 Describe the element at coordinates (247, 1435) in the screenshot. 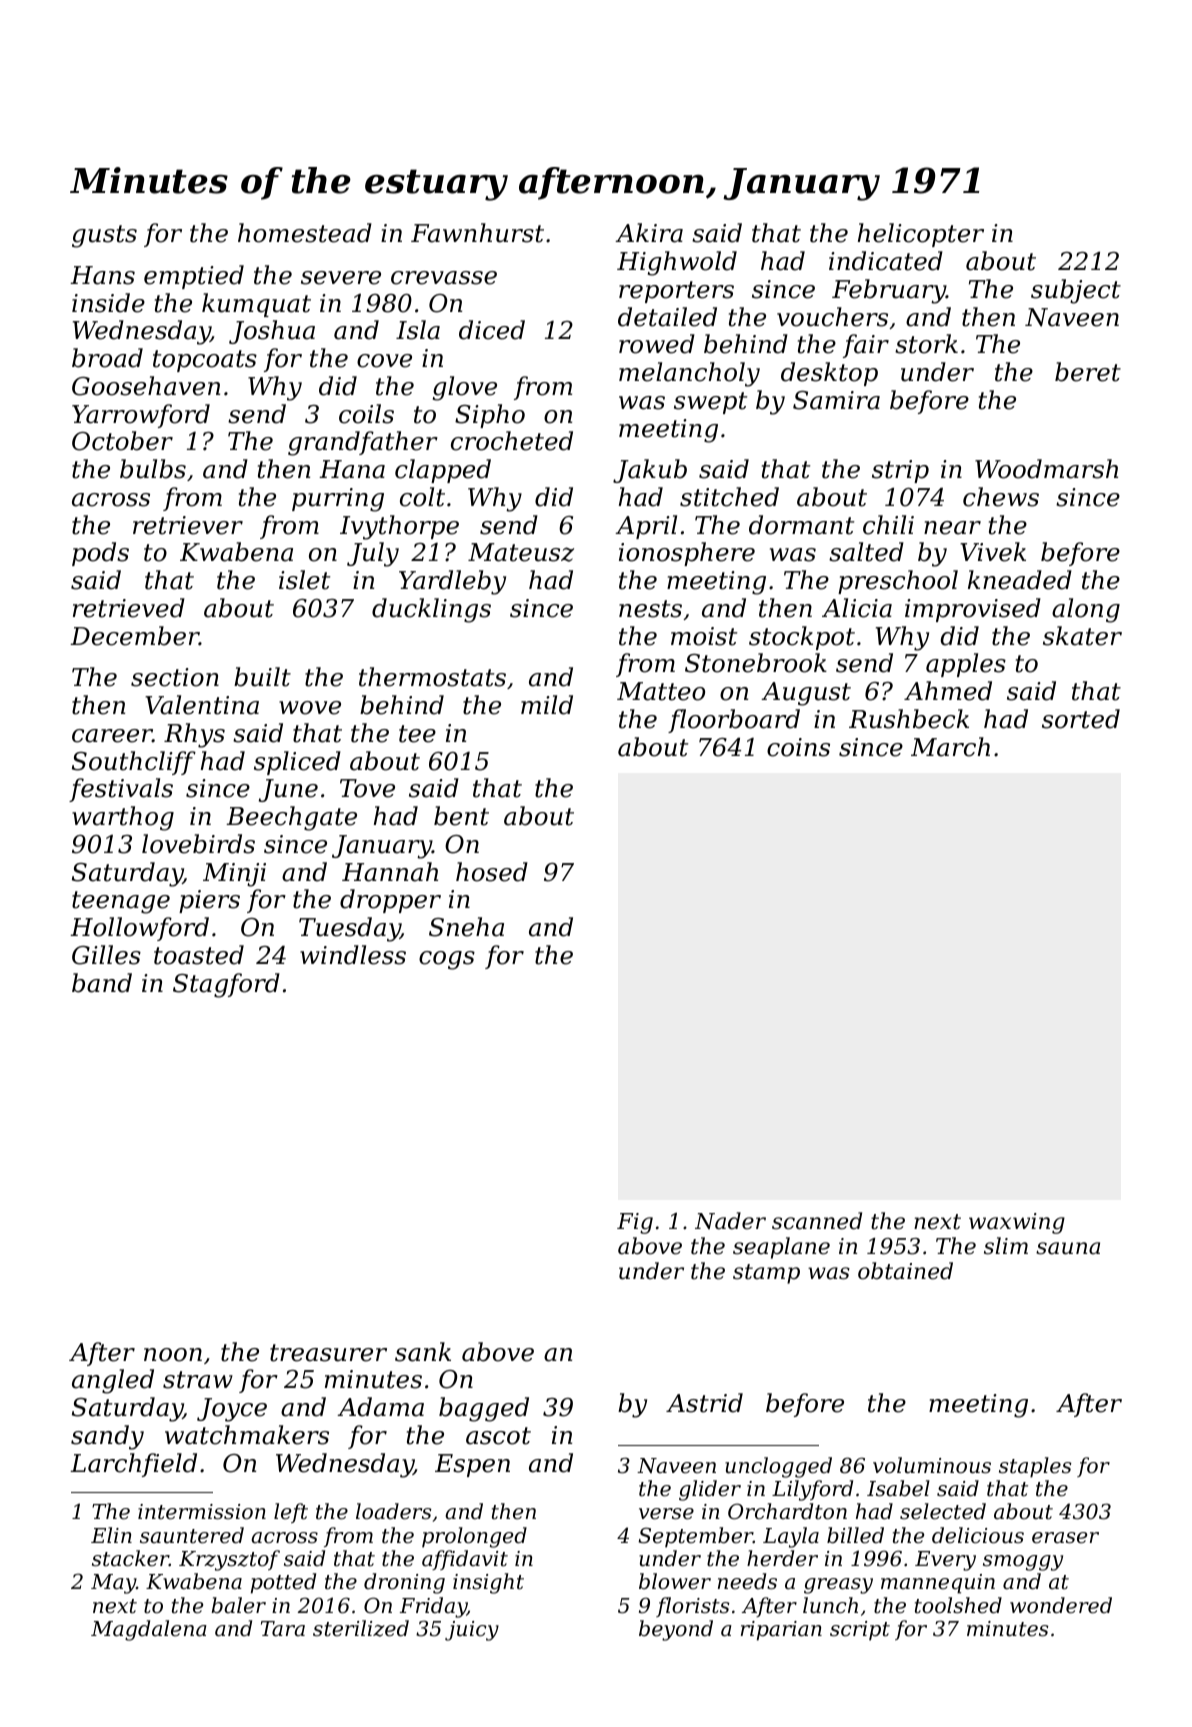

I see `watchmakers` at that location.
